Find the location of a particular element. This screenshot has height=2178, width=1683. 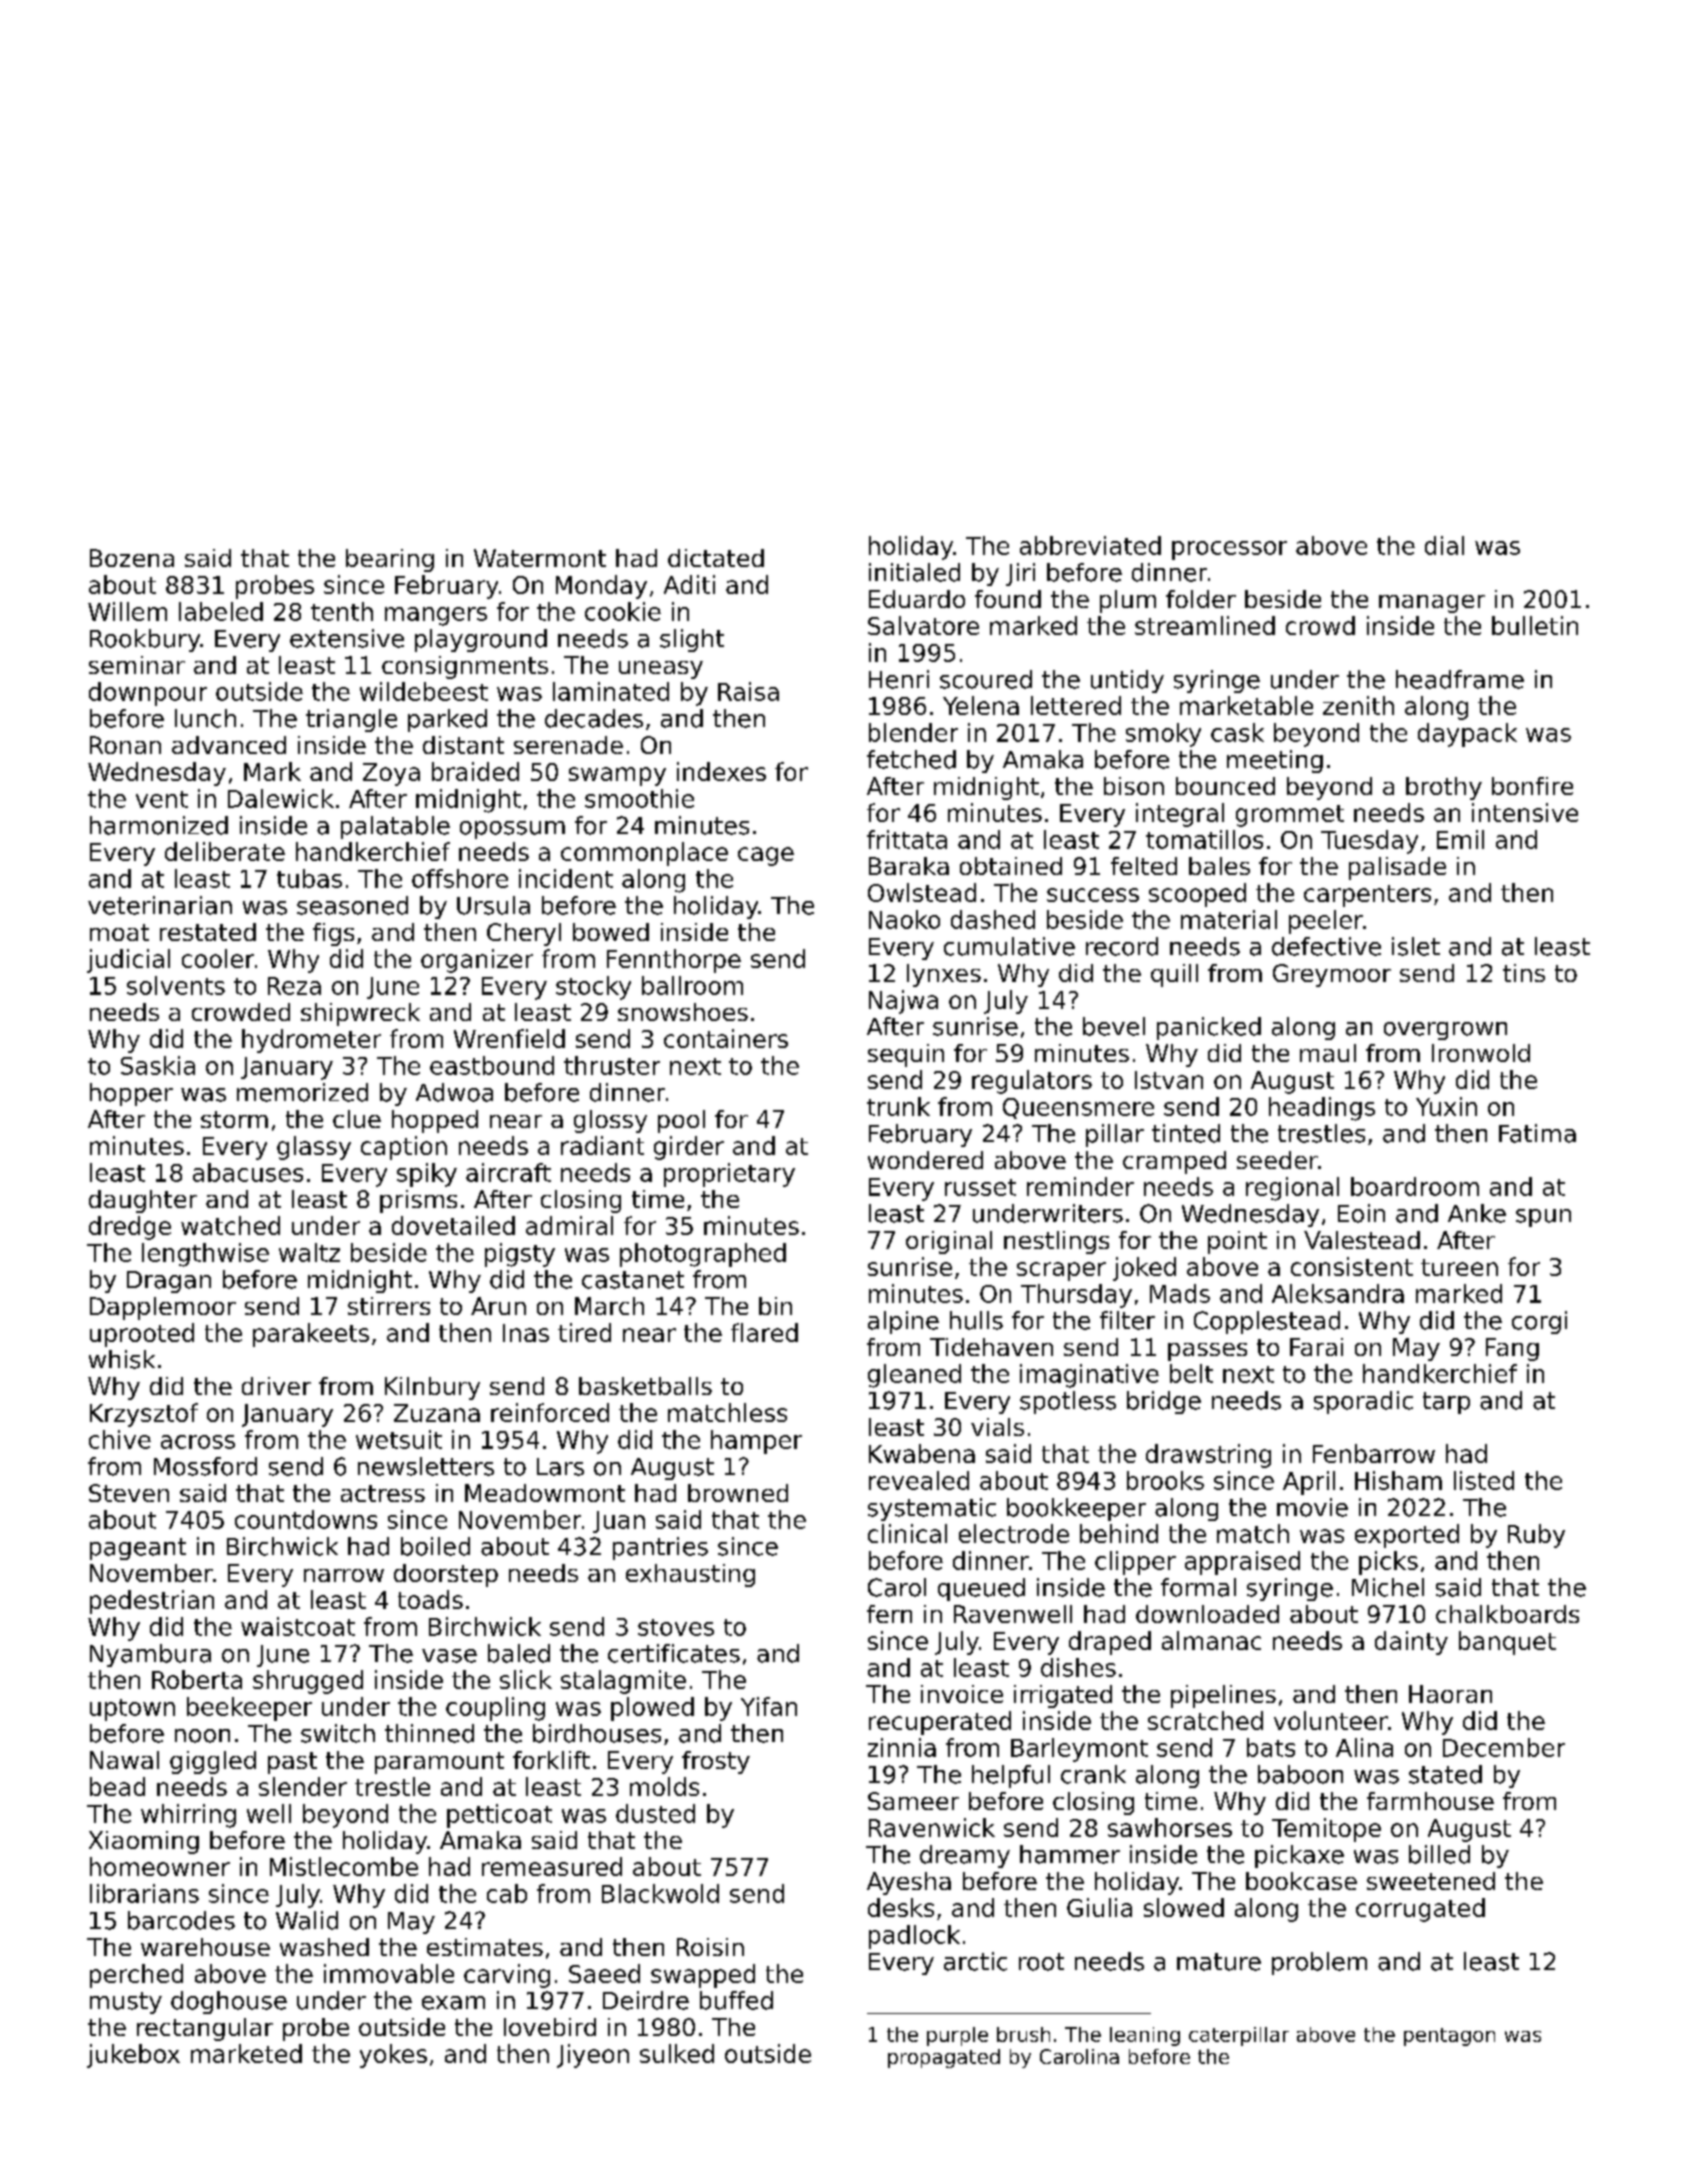

initialed is located at coordinates (914, 572).
